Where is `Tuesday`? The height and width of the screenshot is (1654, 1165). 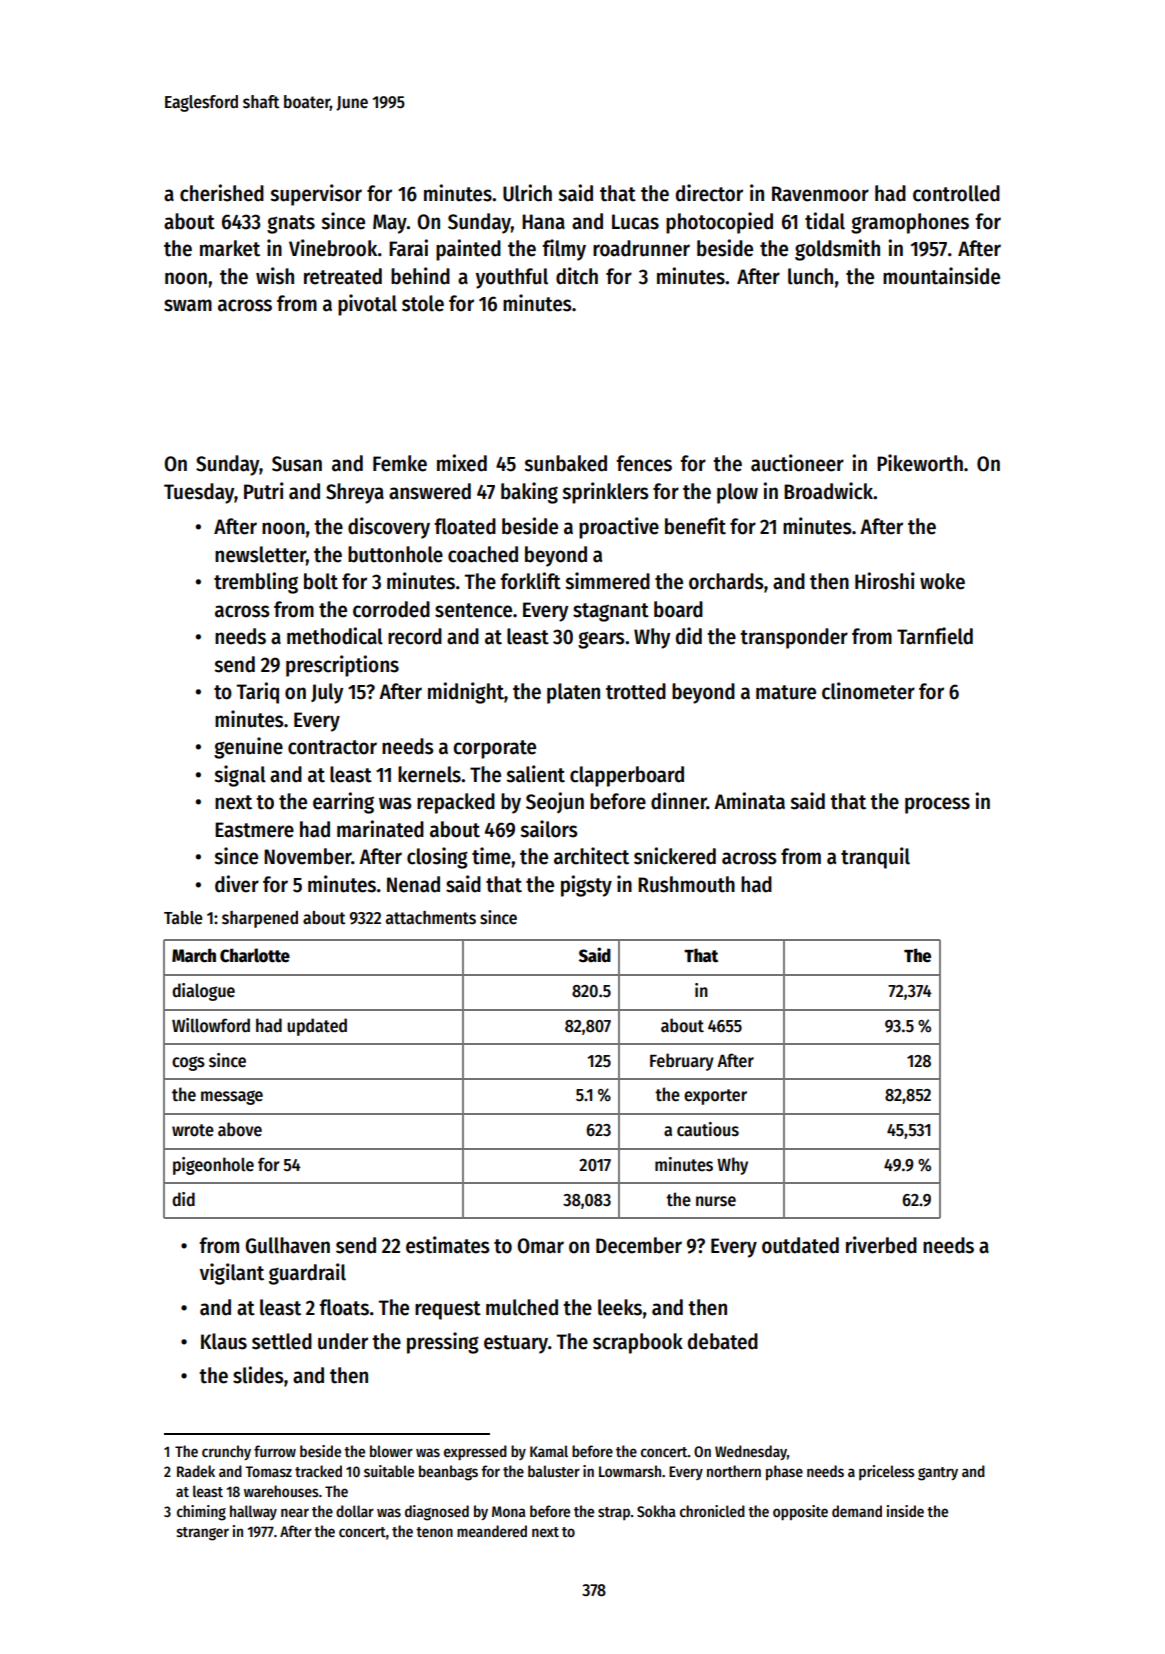
Tuesday is located at coordinates (199, 493).
